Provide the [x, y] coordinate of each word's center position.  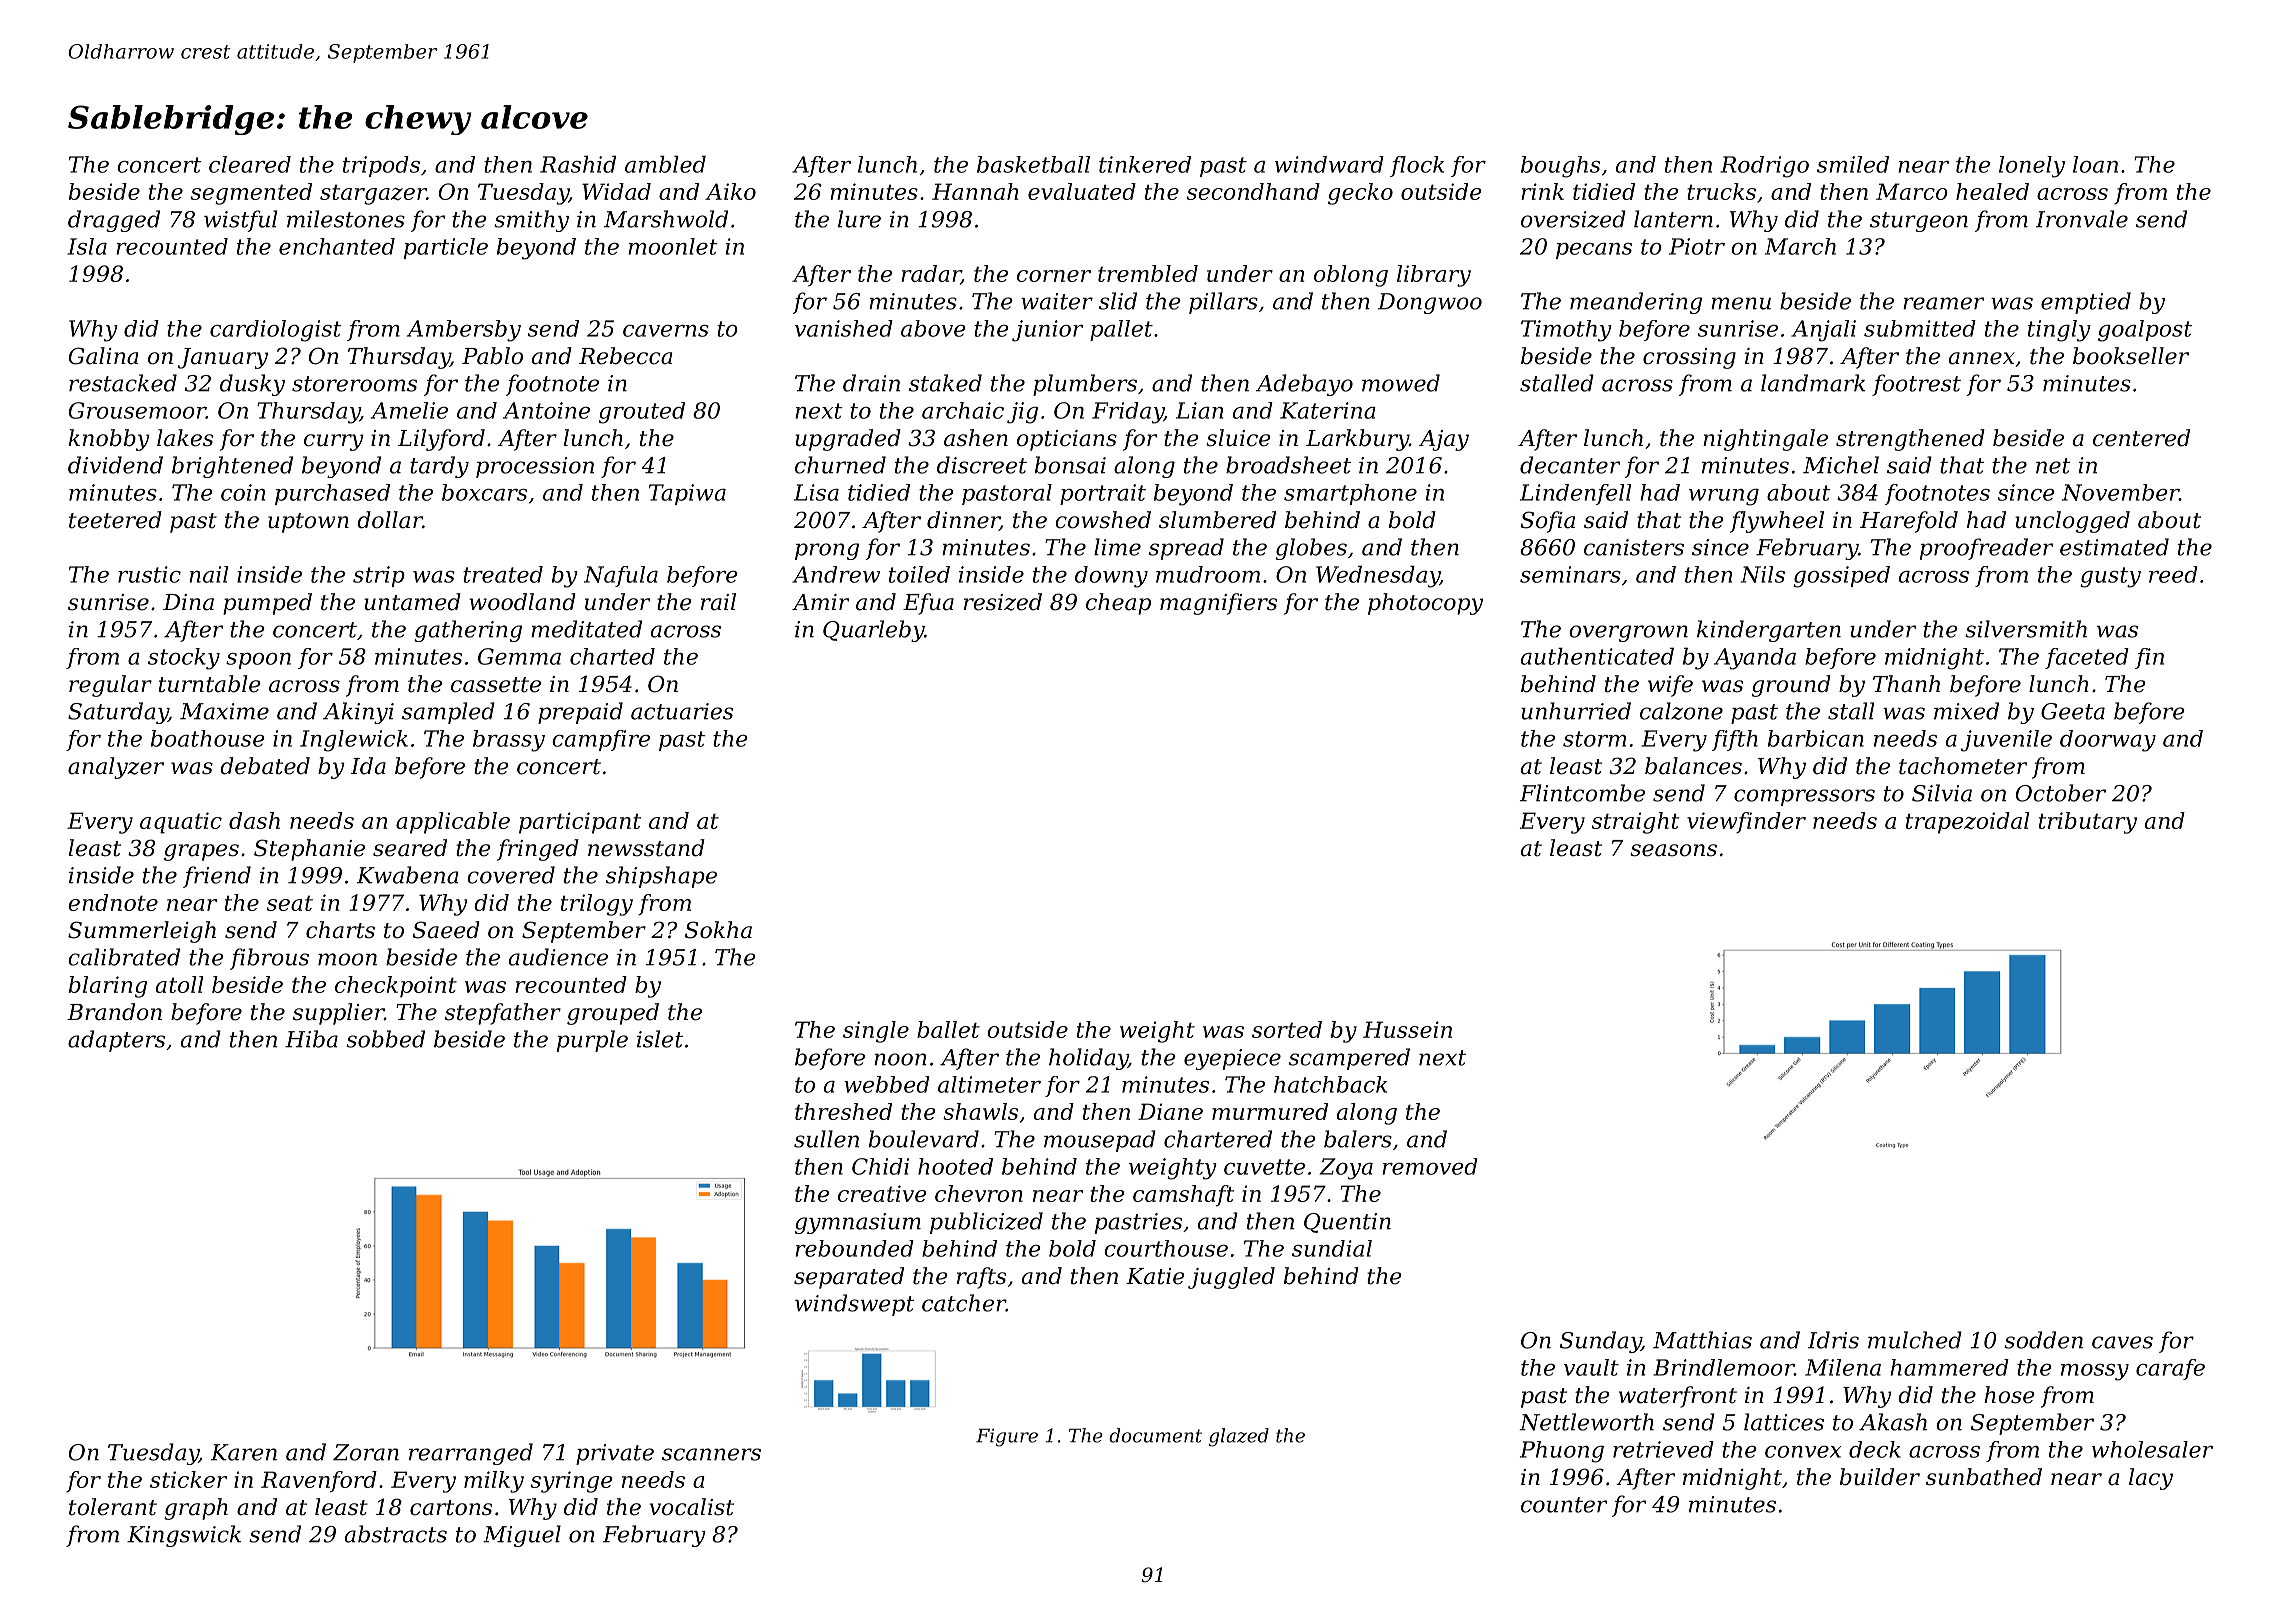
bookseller [2131, 356]
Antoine [546, 410]
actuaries [682, 711]
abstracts [396, 1534]
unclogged [2072, 522]
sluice [1238, 438]
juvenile [2006, 741]
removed [1430, 1166]
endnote [113, 902]
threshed [843, 1111]
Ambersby [464, 331]
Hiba [311, 1039]
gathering [468, 631]
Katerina [1328, 410]
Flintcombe [1582, 793]
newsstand [646, 848]
